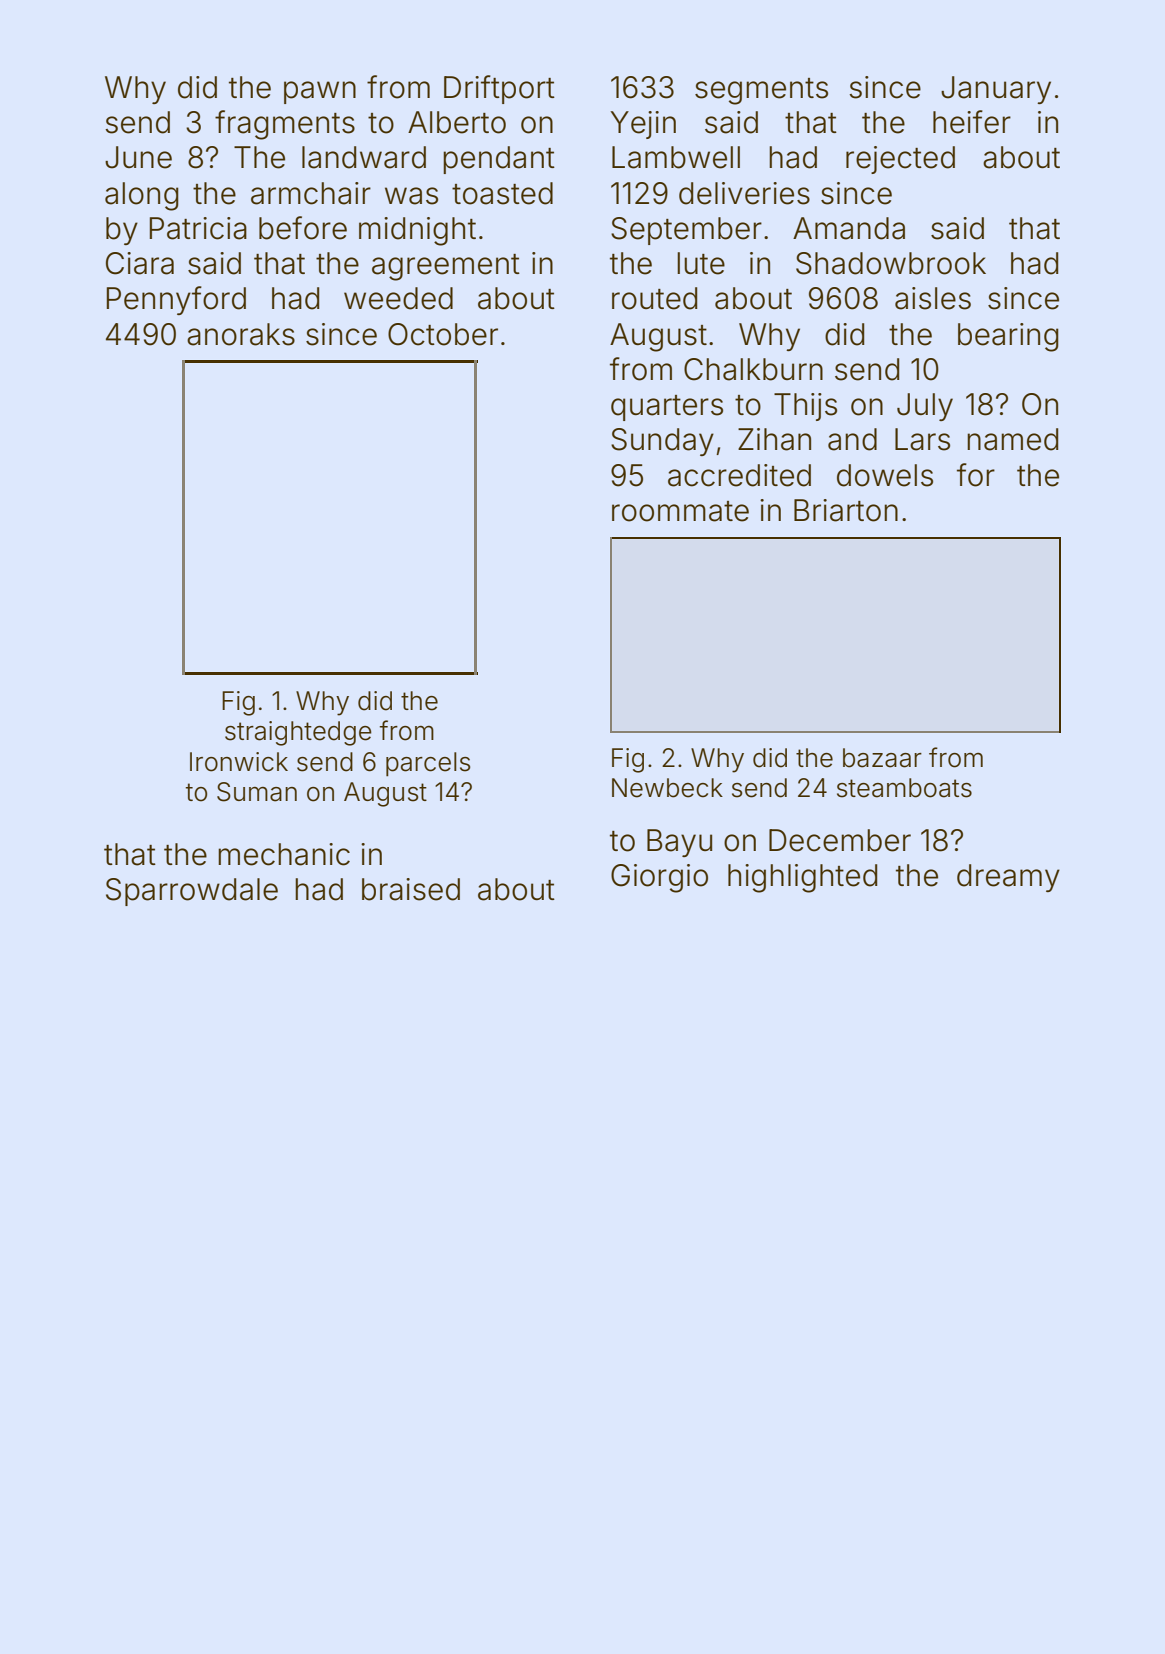 This screenshot has height=1654, width=1165. I want to click on Ciara, so click(140, 263).
